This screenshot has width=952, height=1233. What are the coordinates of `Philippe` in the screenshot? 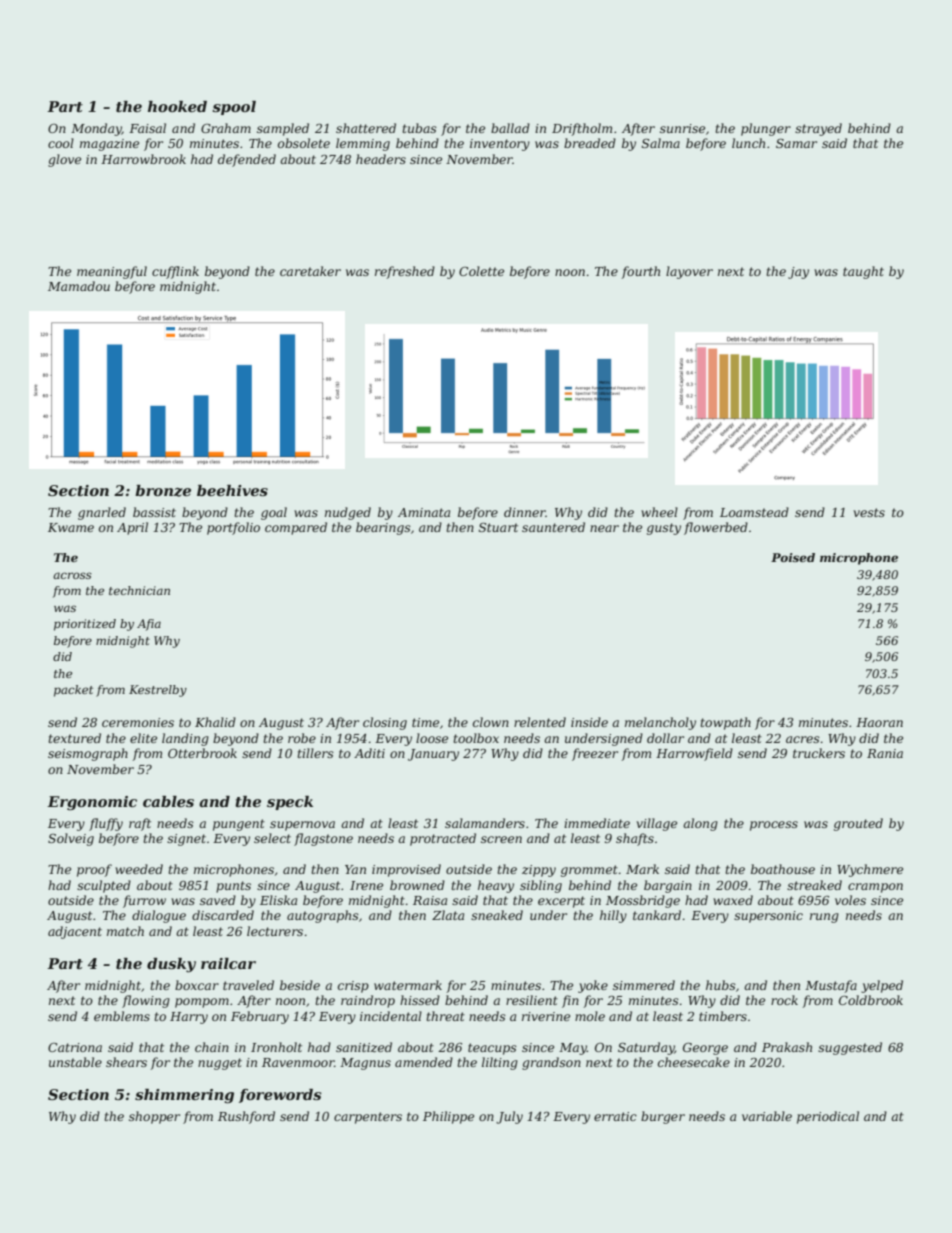 It's located at (448, 1117).
